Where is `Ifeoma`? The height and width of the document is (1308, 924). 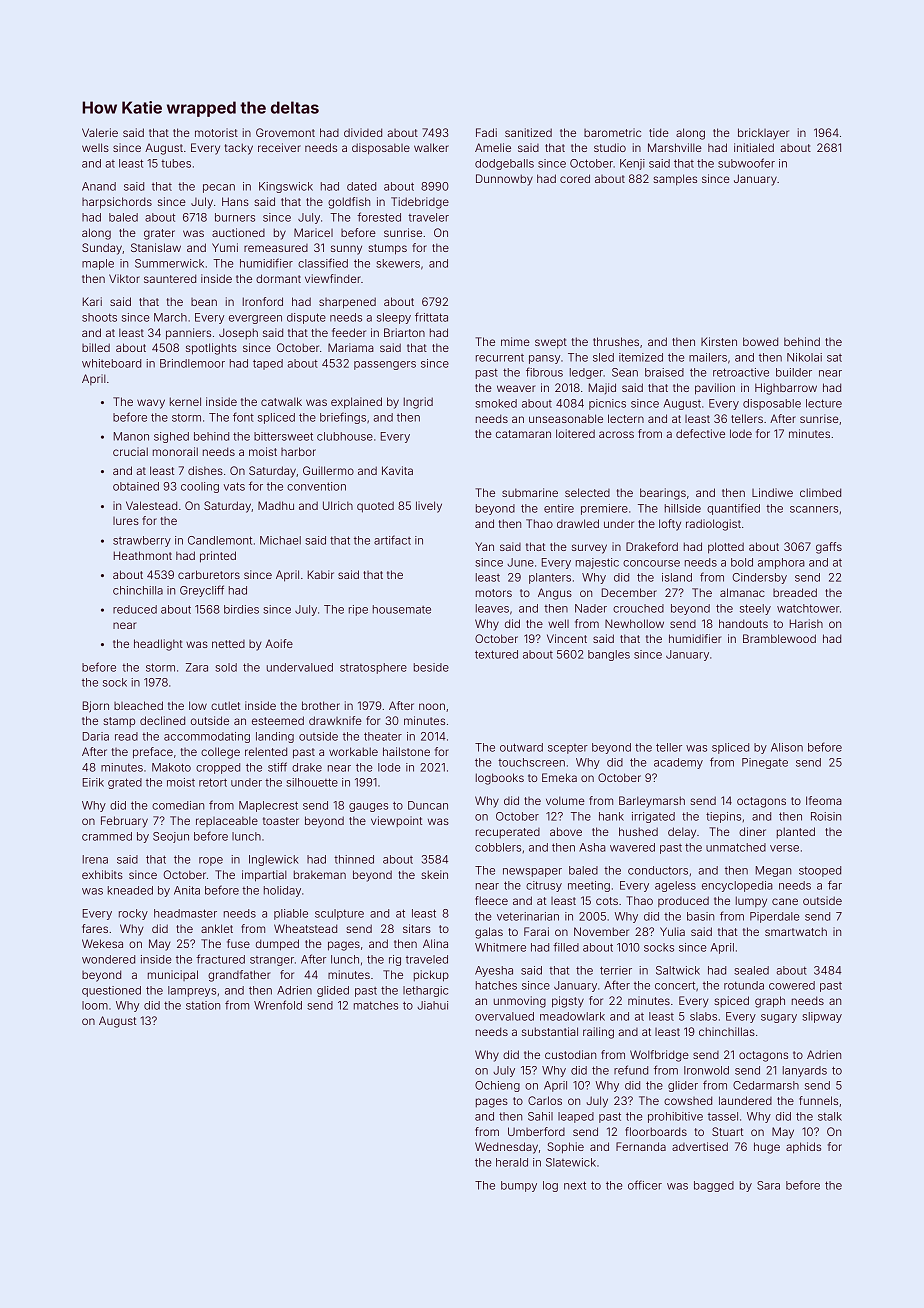
Ifeoma is located at coordinates (824, 800).
